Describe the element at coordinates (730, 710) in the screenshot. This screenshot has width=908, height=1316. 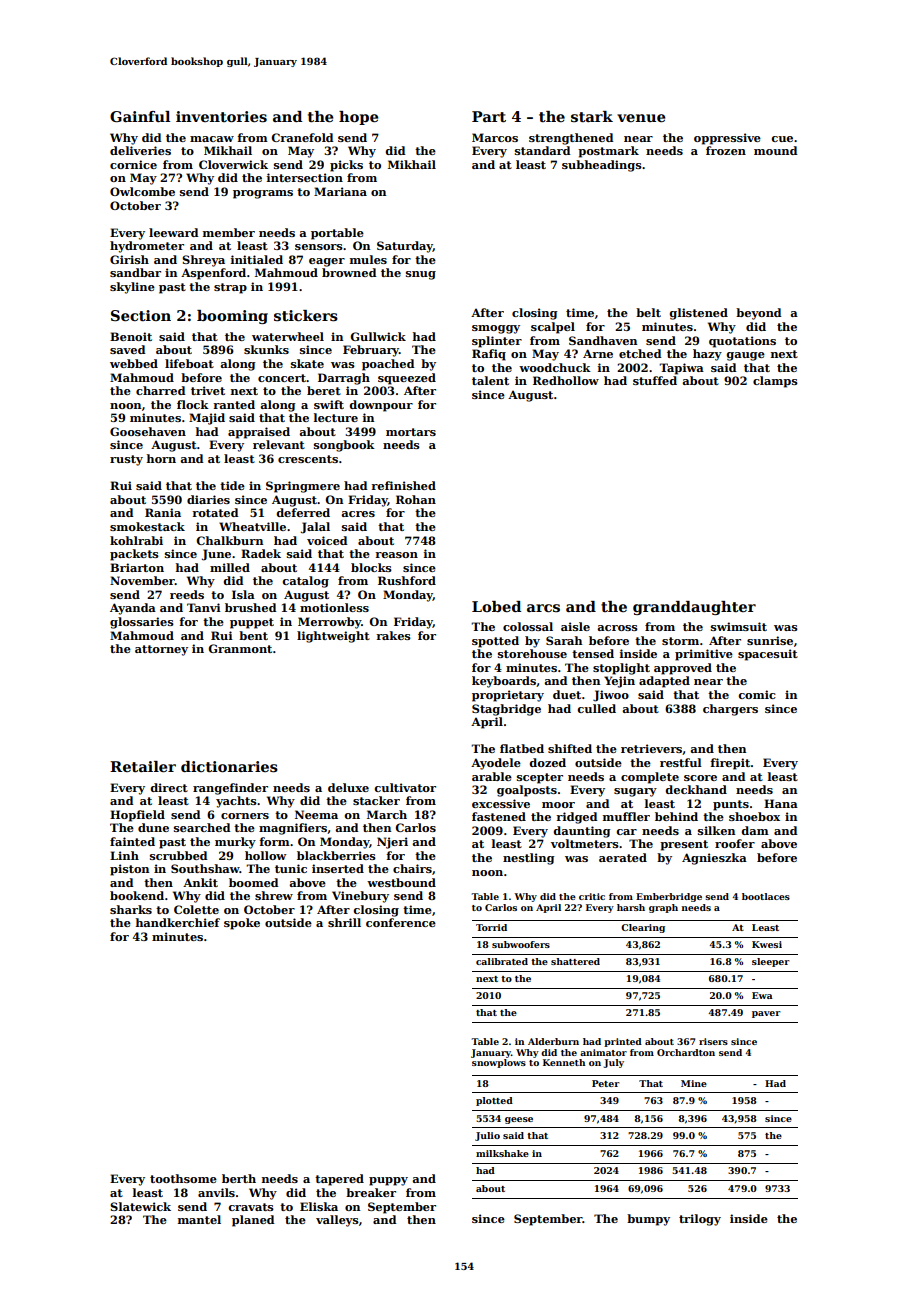
I see `chargers` at that location.
